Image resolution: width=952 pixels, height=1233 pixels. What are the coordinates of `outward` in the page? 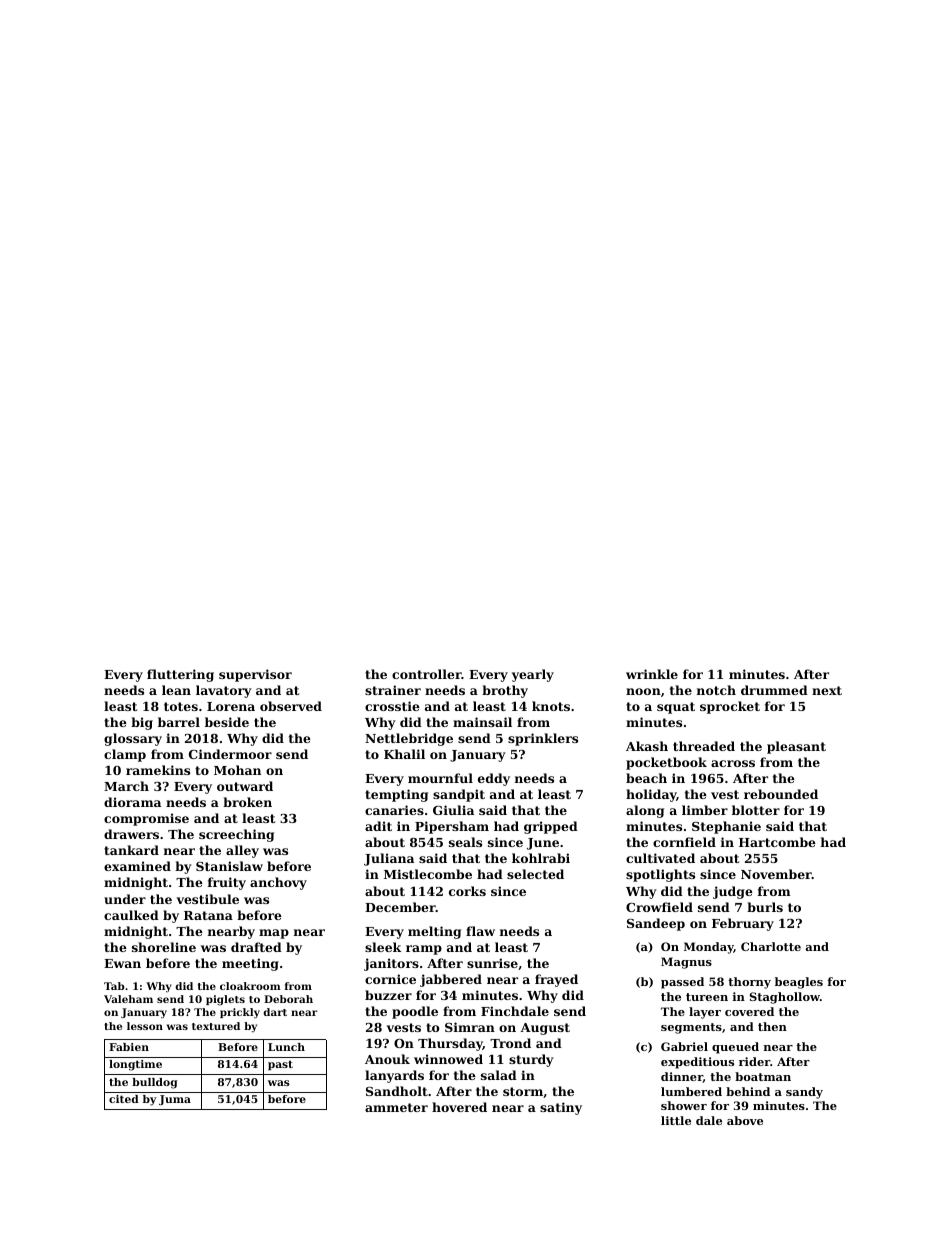 It's located at (245, 786).
